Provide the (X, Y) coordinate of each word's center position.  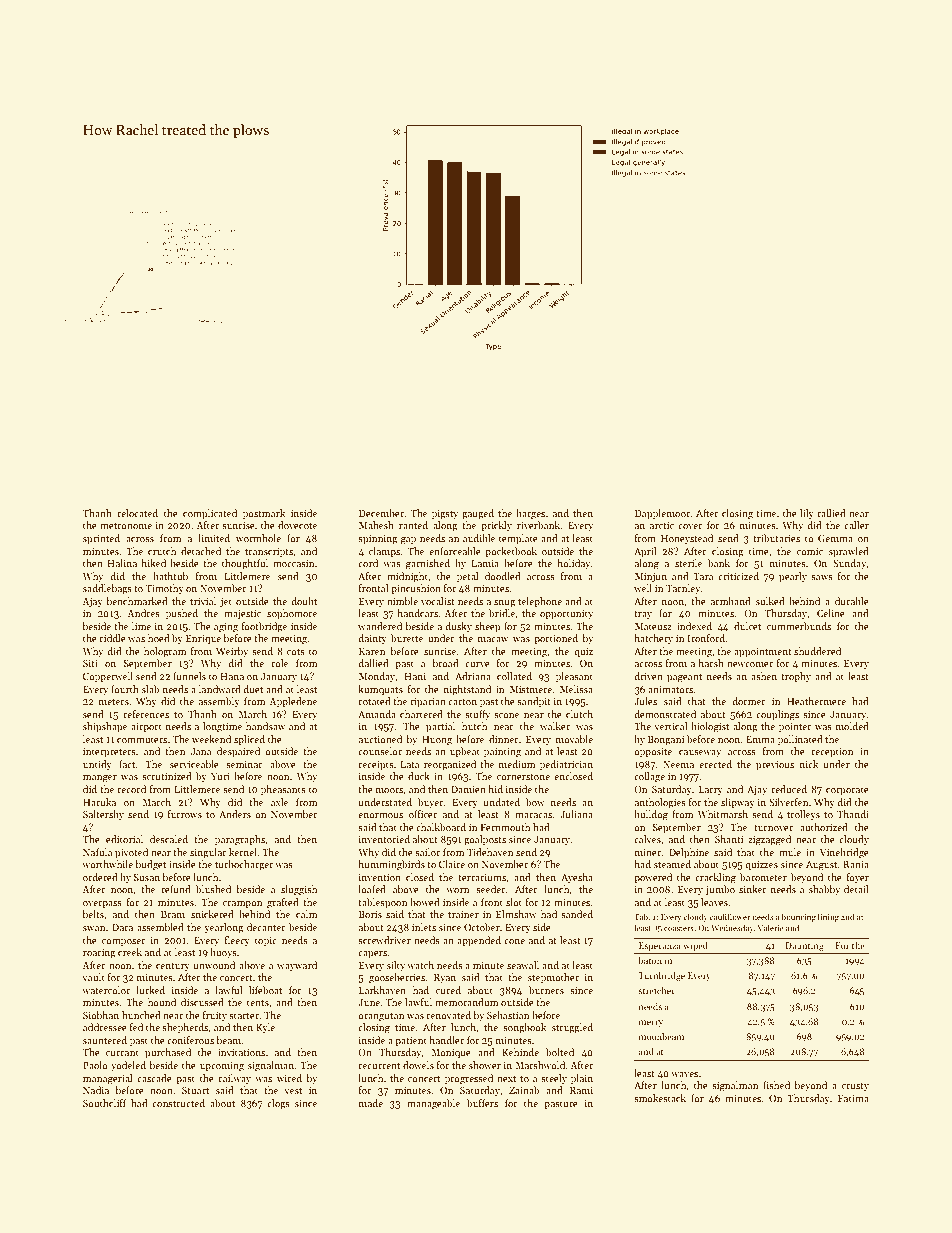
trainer (463, 914)
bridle (502, 613)
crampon (242, 904)
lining (828, 917)
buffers (482, 1103)
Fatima (853, 1098)
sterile (688, 563)
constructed (178, 1103)
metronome (126, 526)
